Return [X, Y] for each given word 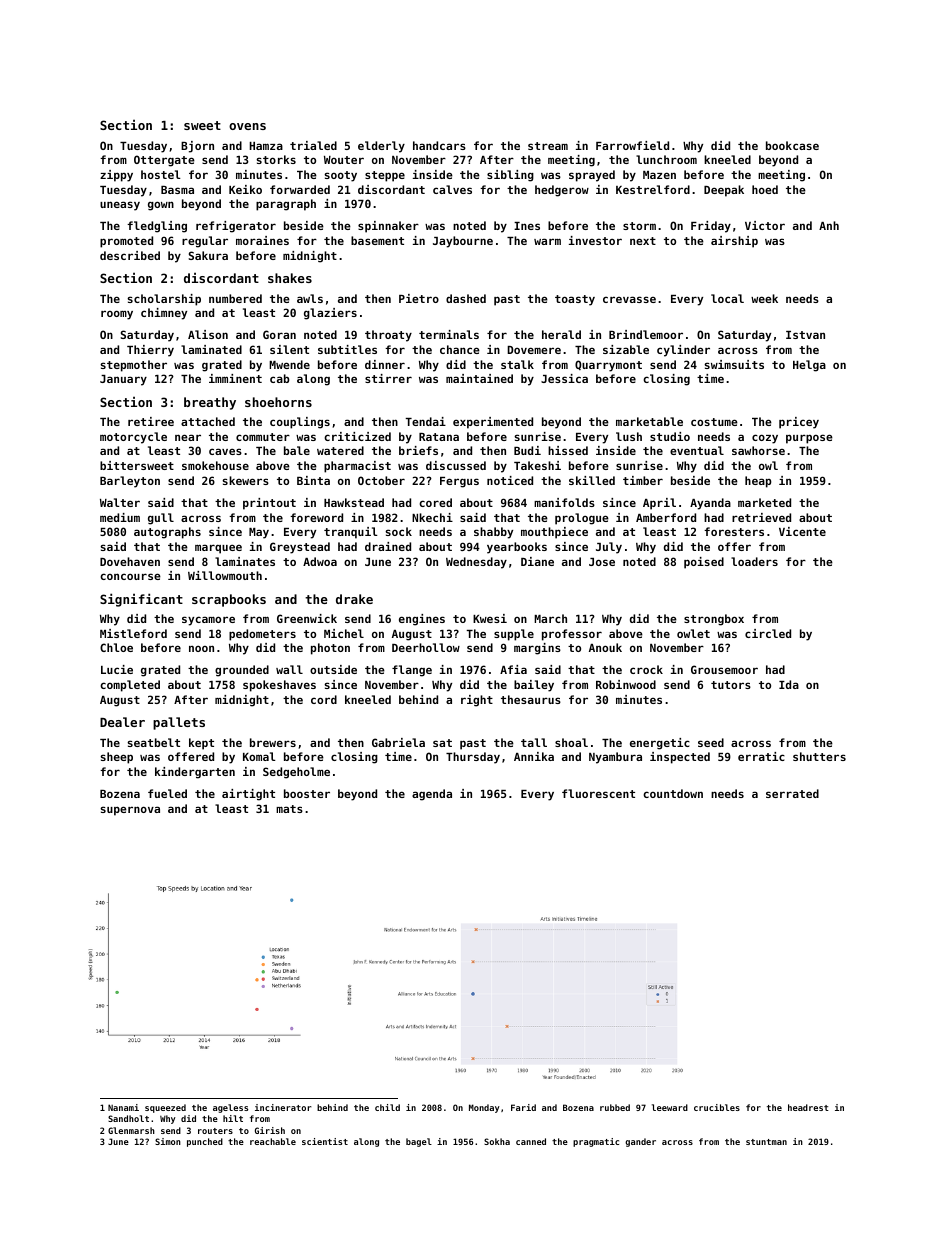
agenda [432, 795]
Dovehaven [130, 561]
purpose [809, 439]
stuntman [766, 1142]
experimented [493, 423]
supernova [130, 811]
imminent [235, 378]
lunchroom [666, 159]
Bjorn [197, 147]
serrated [792, 793]
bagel [419, 1142]
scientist [325, 1141]
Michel [344, 633]
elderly [381, 147]
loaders [754, 561]
